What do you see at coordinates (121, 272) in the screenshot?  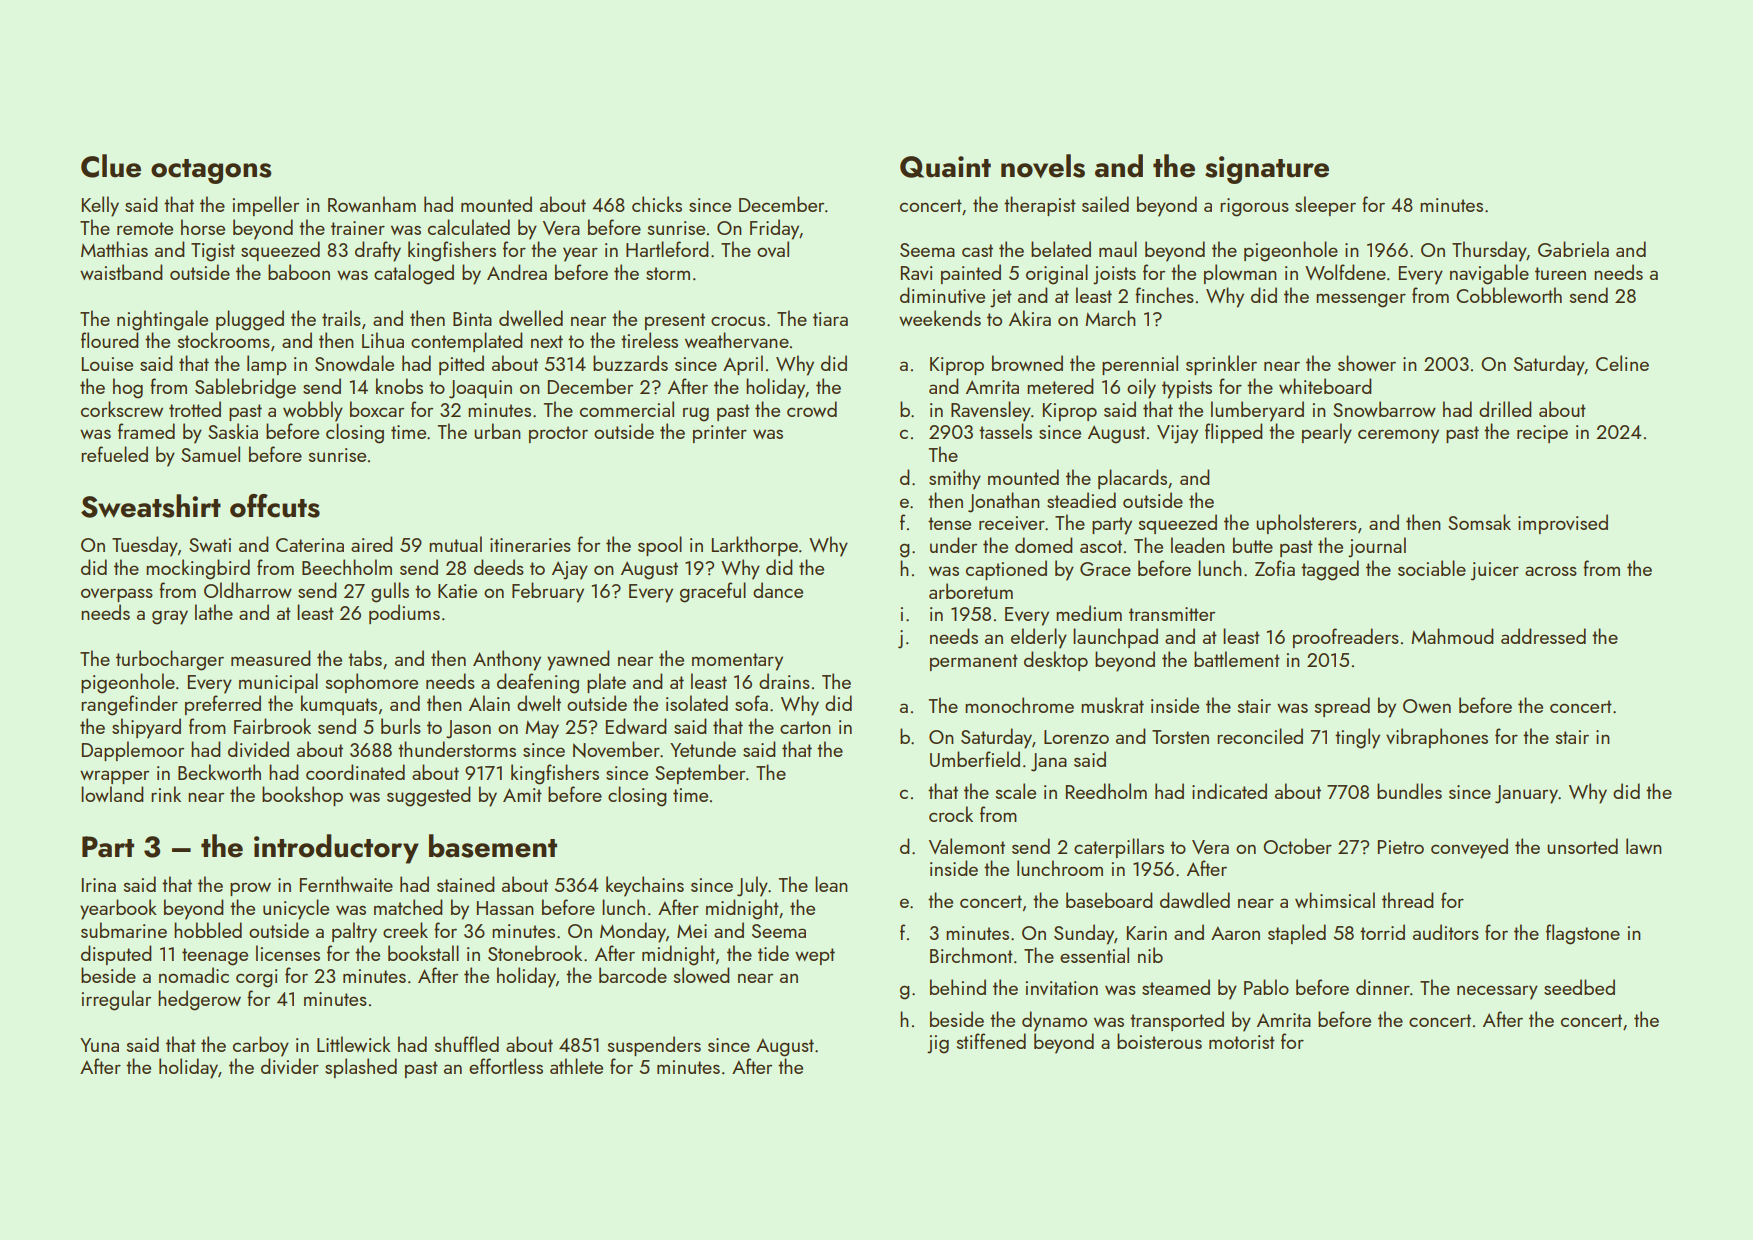 I see `waistband` at bounding box center [121, 272].
